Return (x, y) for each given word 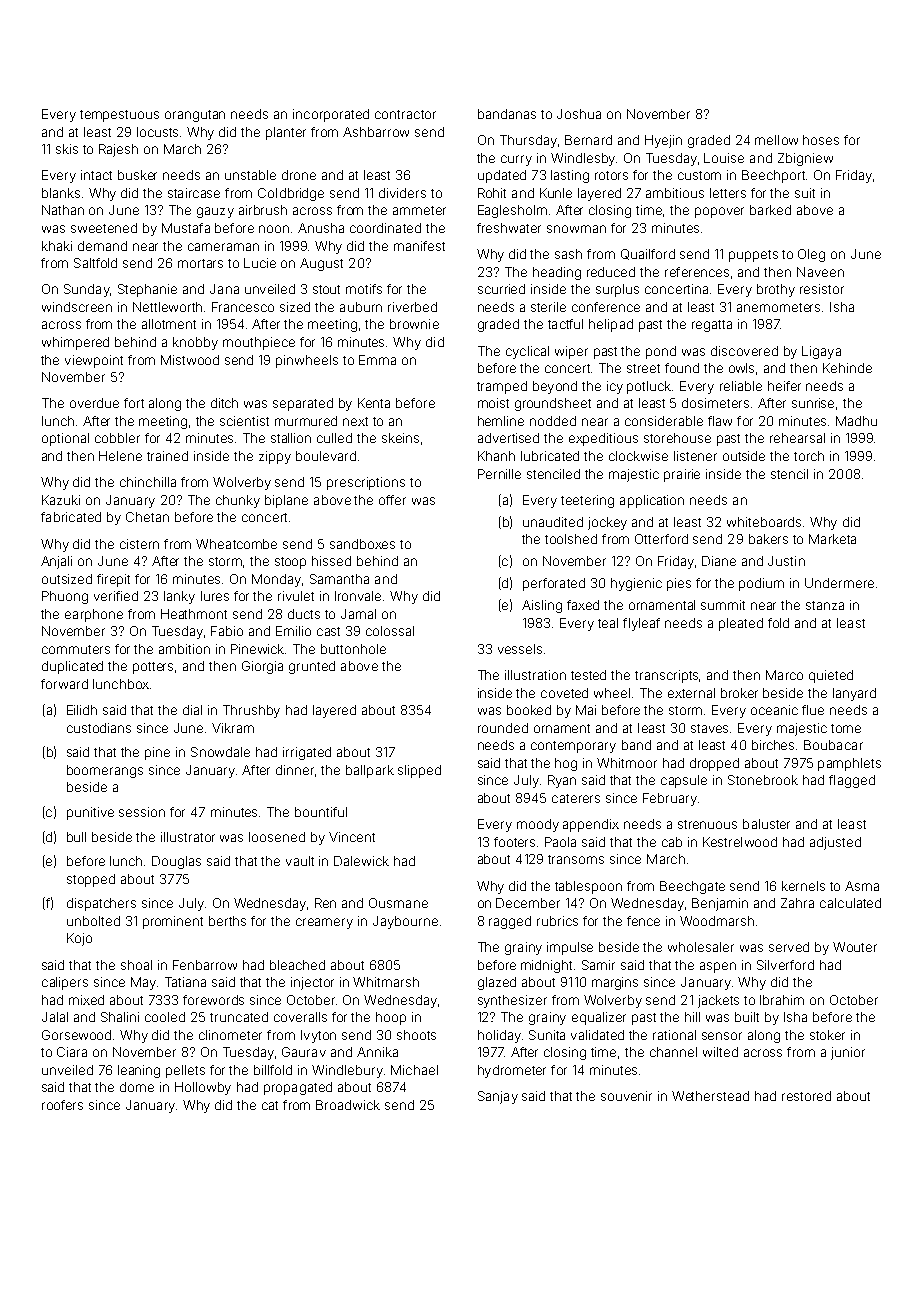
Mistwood (190, 360)
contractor (405, 114)
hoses (821, 140)
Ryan (562, 781)
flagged (852, 781)
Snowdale (220, 752)
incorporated (331, 115)
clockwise (638, 456)
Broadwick (348, 1105)
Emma (377, 360)
